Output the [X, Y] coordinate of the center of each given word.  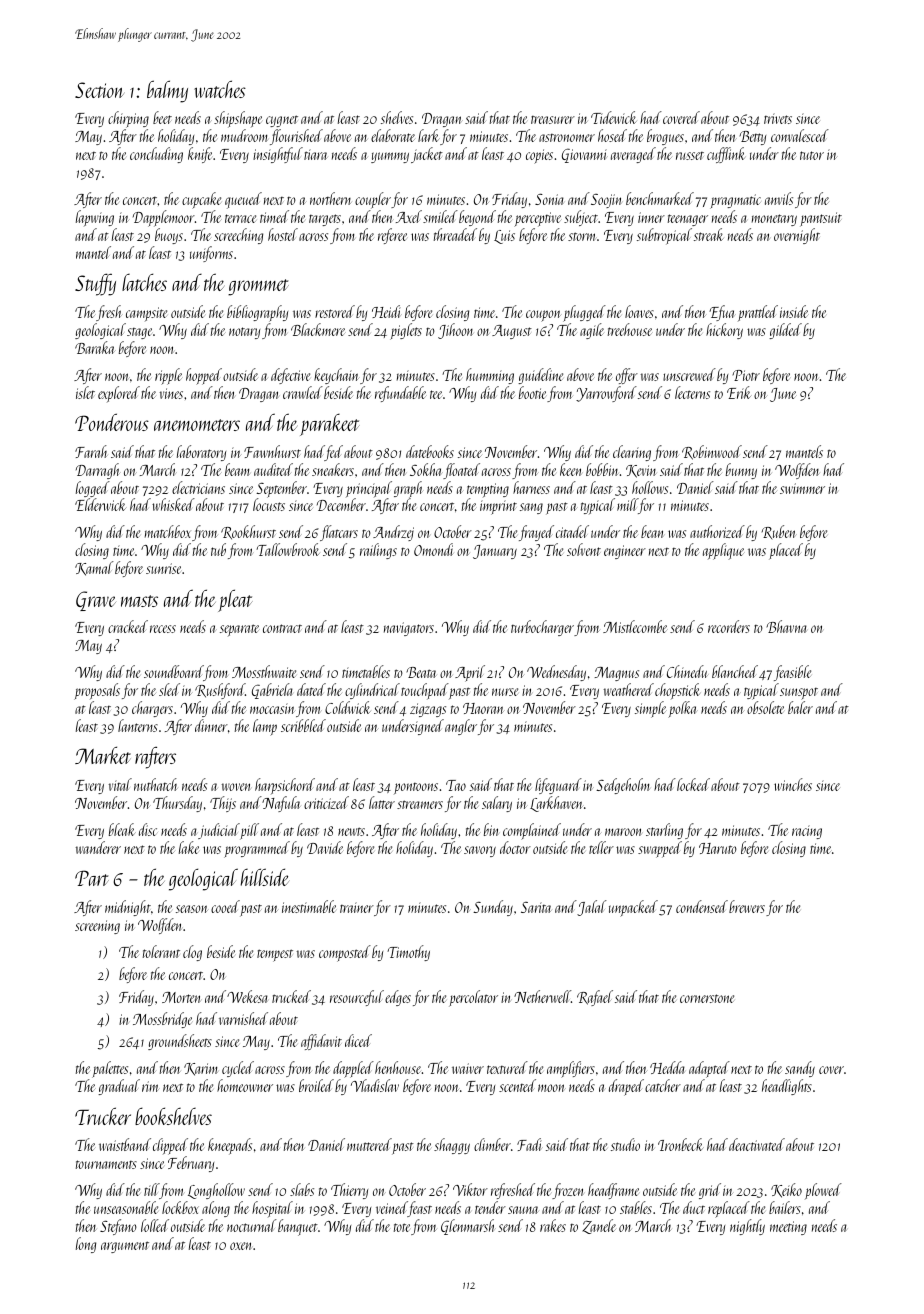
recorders [729, 626]
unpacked [633, 908]
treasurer [553, 120]
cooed [225, 906]
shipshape [238, 119]
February [191, 1164]
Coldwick [348, 707]
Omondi [433, 549]
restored [335, 311]
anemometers [197, 425]
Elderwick [100, 504]
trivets [778, 118]
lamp [265, 727]
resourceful [357, 998]
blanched [735, 671]
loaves [639, 311]
